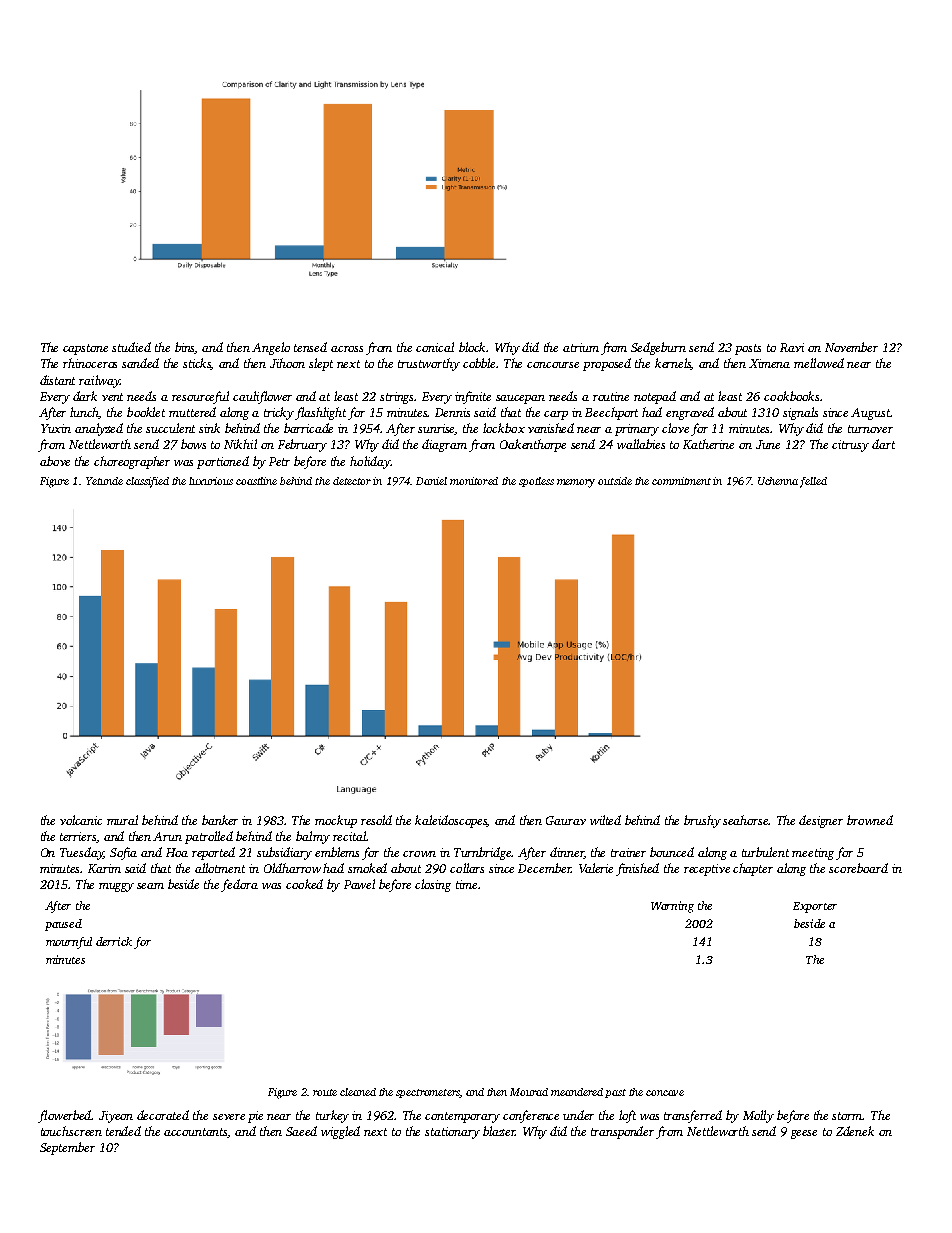 Image resolution: width=952 pixels, height=1233 pixels. Describe the element at coordinates (428, 1093) in the image. I see `spectrometers` at that location.
